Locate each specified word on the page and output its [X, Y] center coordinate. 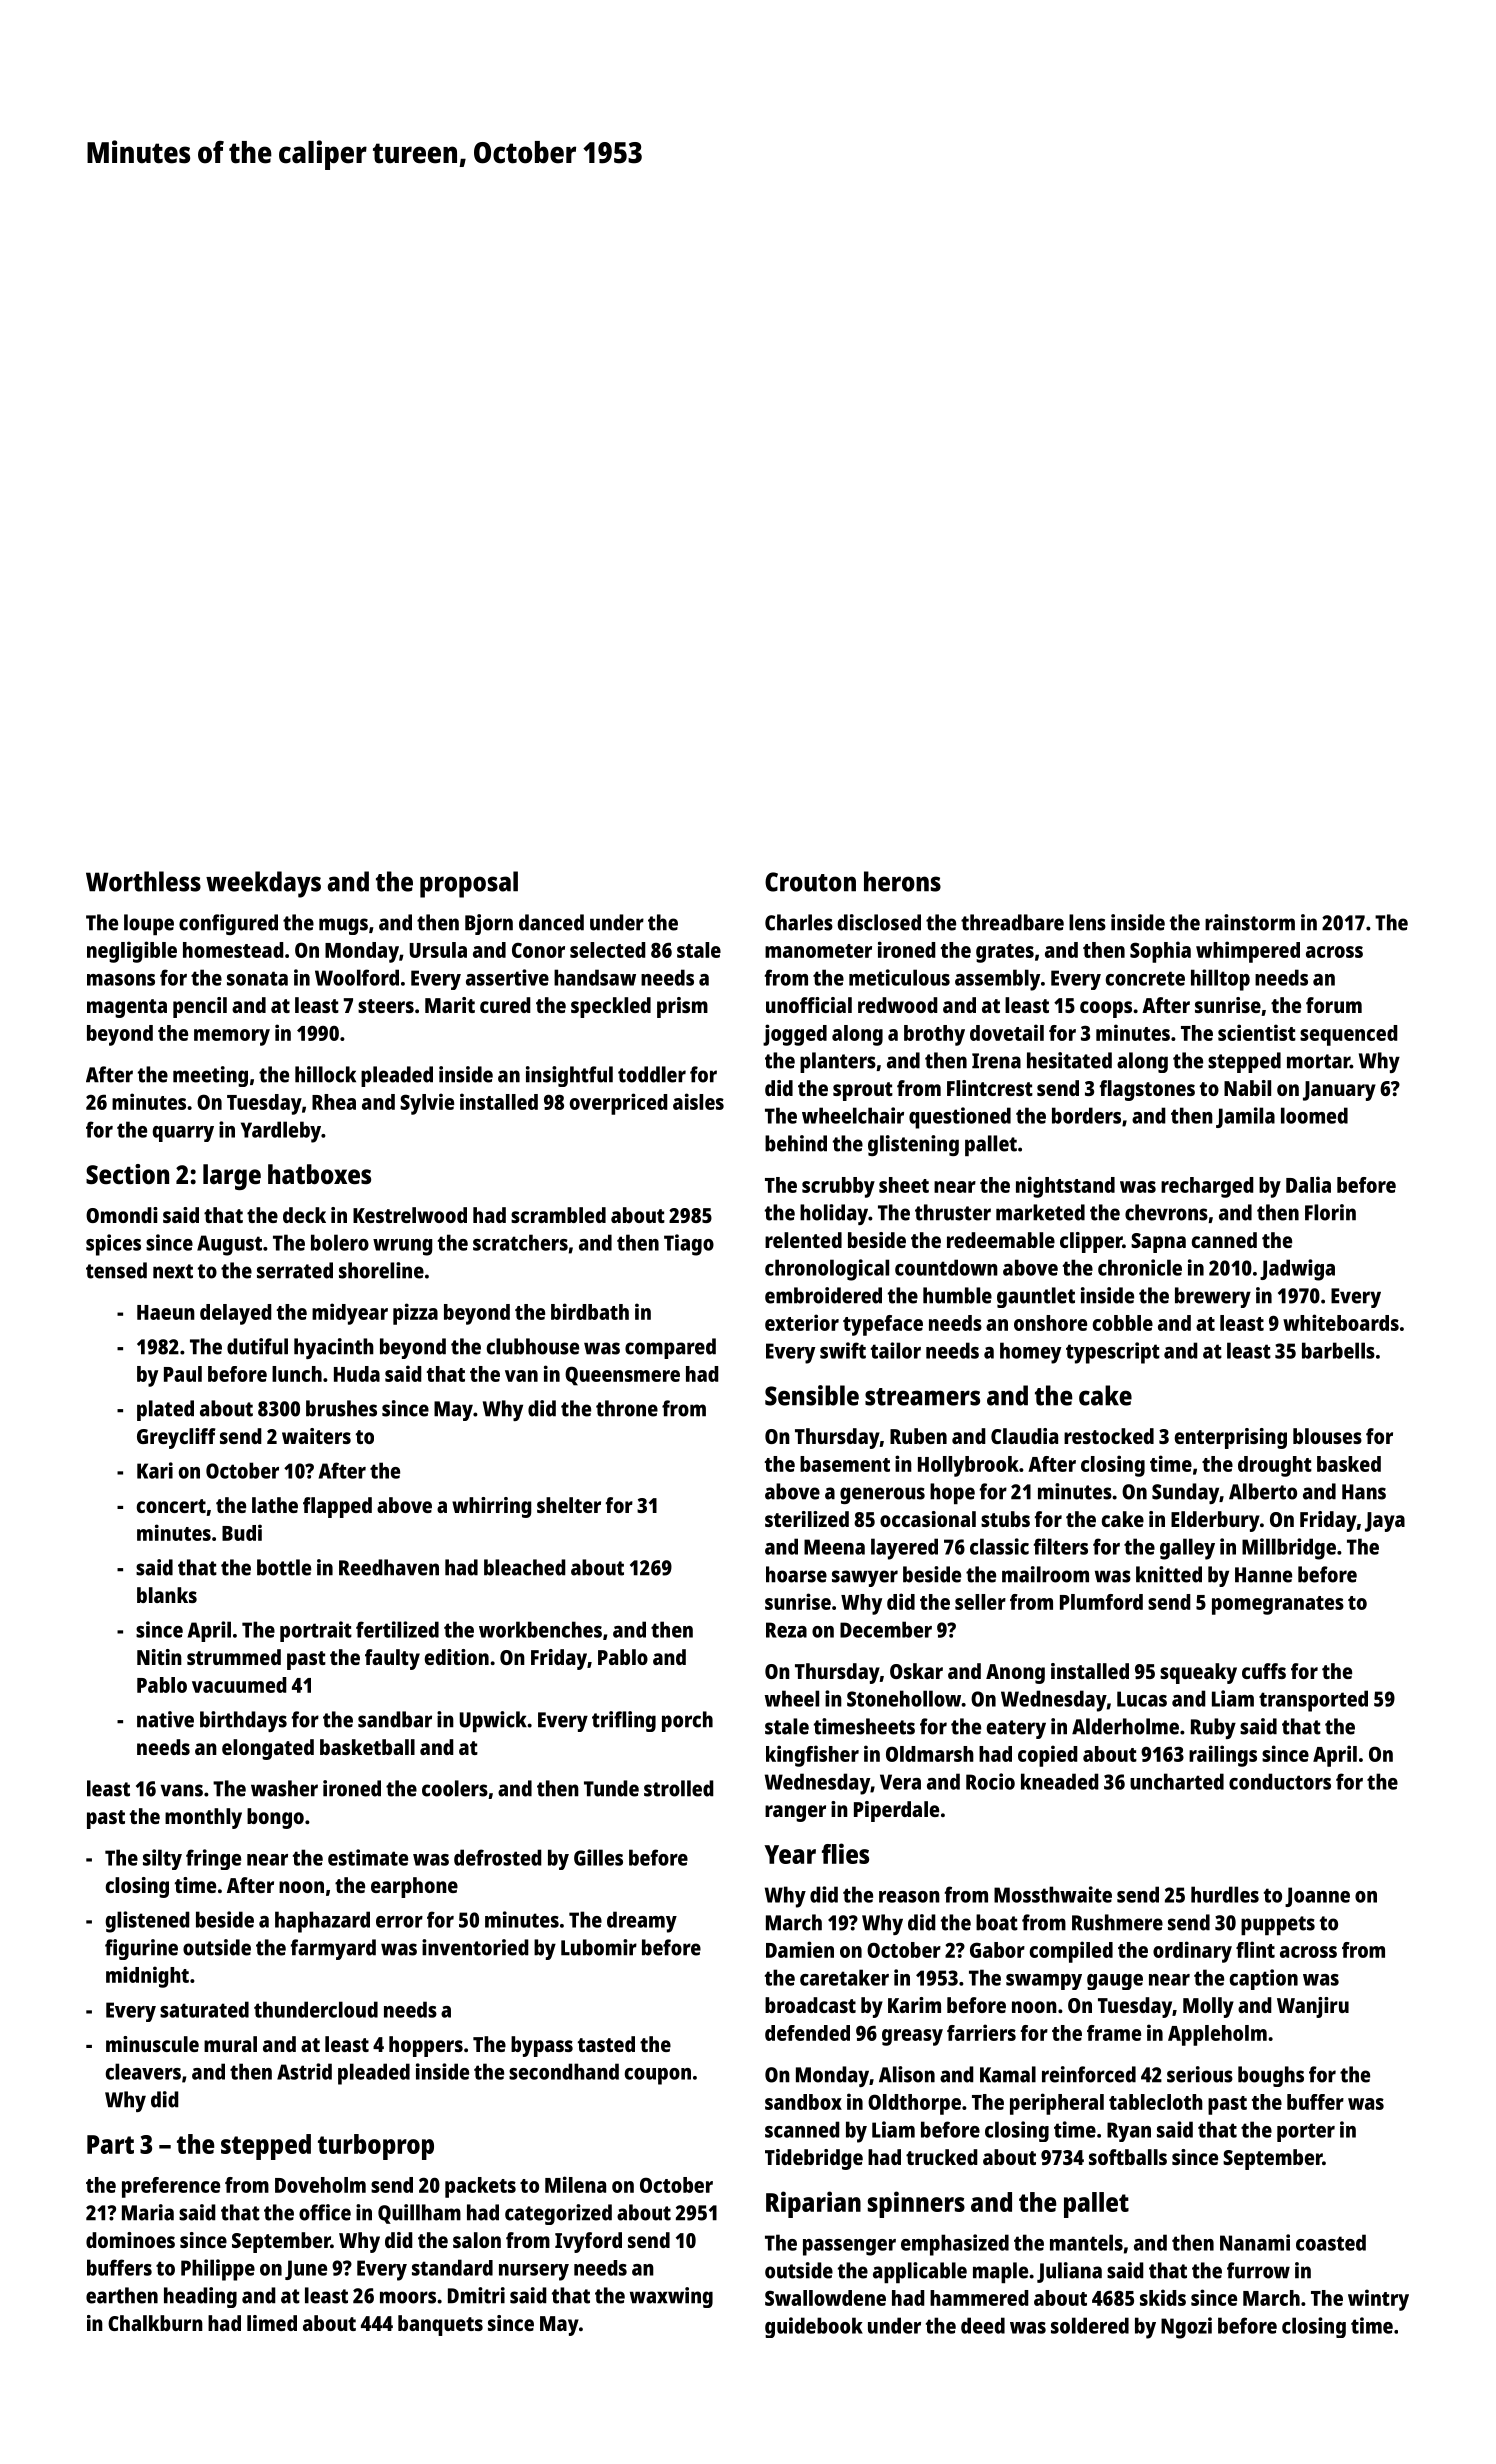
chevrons [1166, 1212]
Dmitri [476, 2295]
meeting [210, 1076]
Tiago [689, 1245]
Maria [148, 2212]
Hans [1364, 1492]
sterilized [807, 1519]
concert [171, 1506]
